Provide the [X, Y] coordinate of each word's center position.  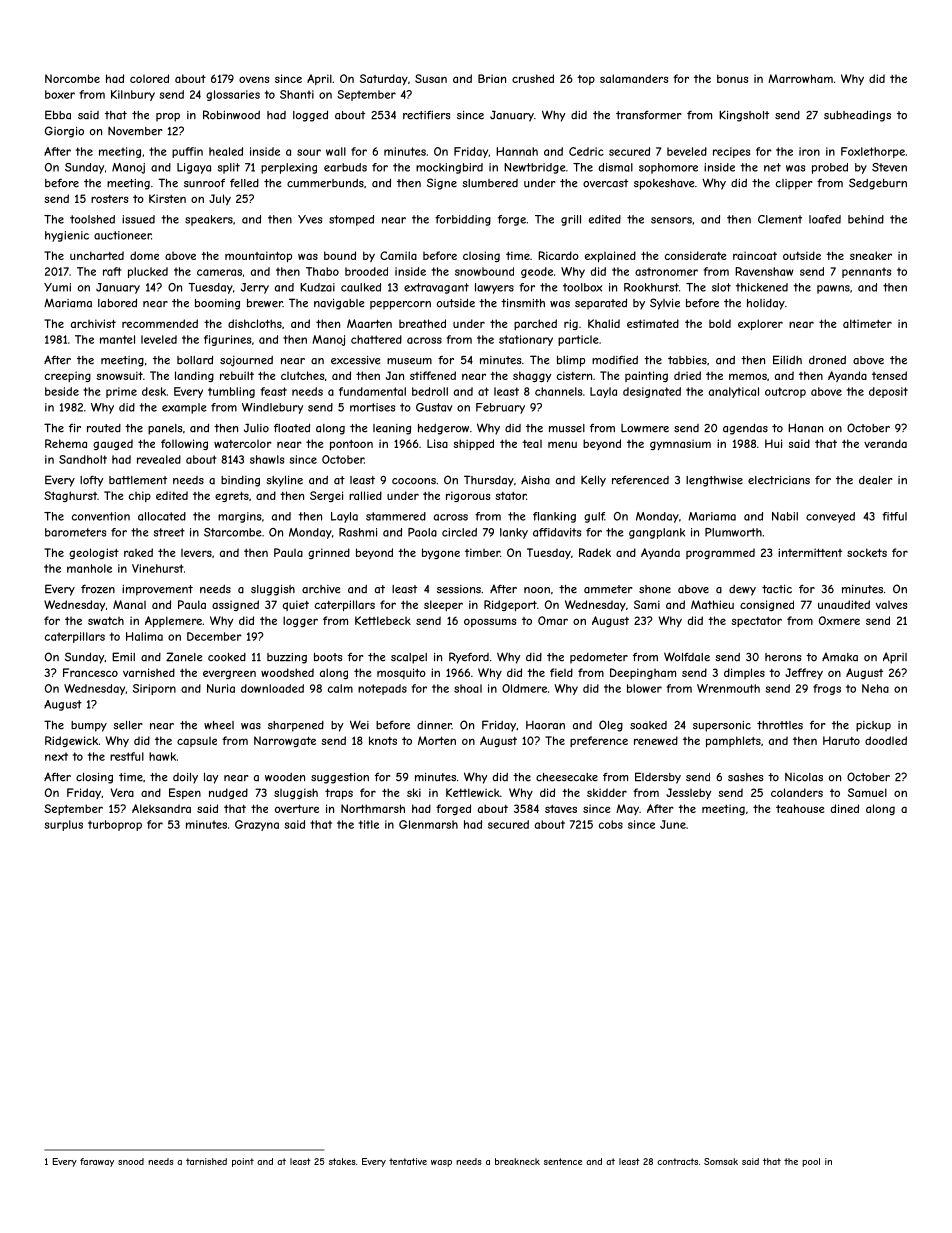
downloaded [272, 688]
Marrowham [800, 78]
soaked [648, 725]
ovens [254, 79]
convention [101, 516]
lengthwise [714, 481]
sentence [563, 1161]
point [243, 1162]
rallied [365, 495]
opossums [490, 622]
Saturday [384, 80]
